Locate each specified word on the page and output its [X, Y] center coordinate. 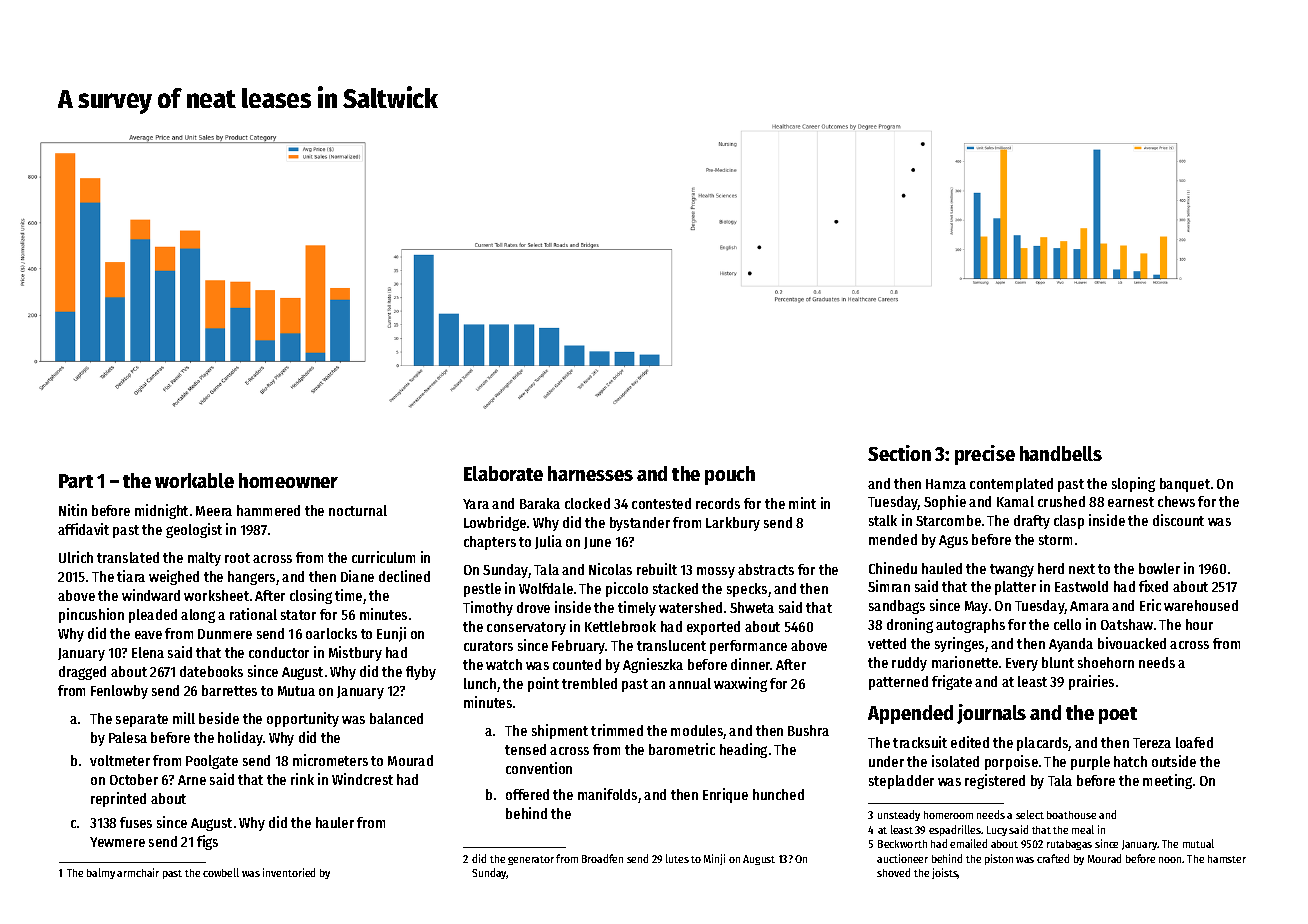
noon [1171, 860]
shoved [893, 872]
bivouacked [1132, 643]
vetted [887, 643]
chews [1176, 501]
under [886, 761]
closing [311, 596]
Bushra [808, 730]
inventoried [289, 872]
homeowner [288, 480]
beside [219, 718]
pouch [730, 475]
